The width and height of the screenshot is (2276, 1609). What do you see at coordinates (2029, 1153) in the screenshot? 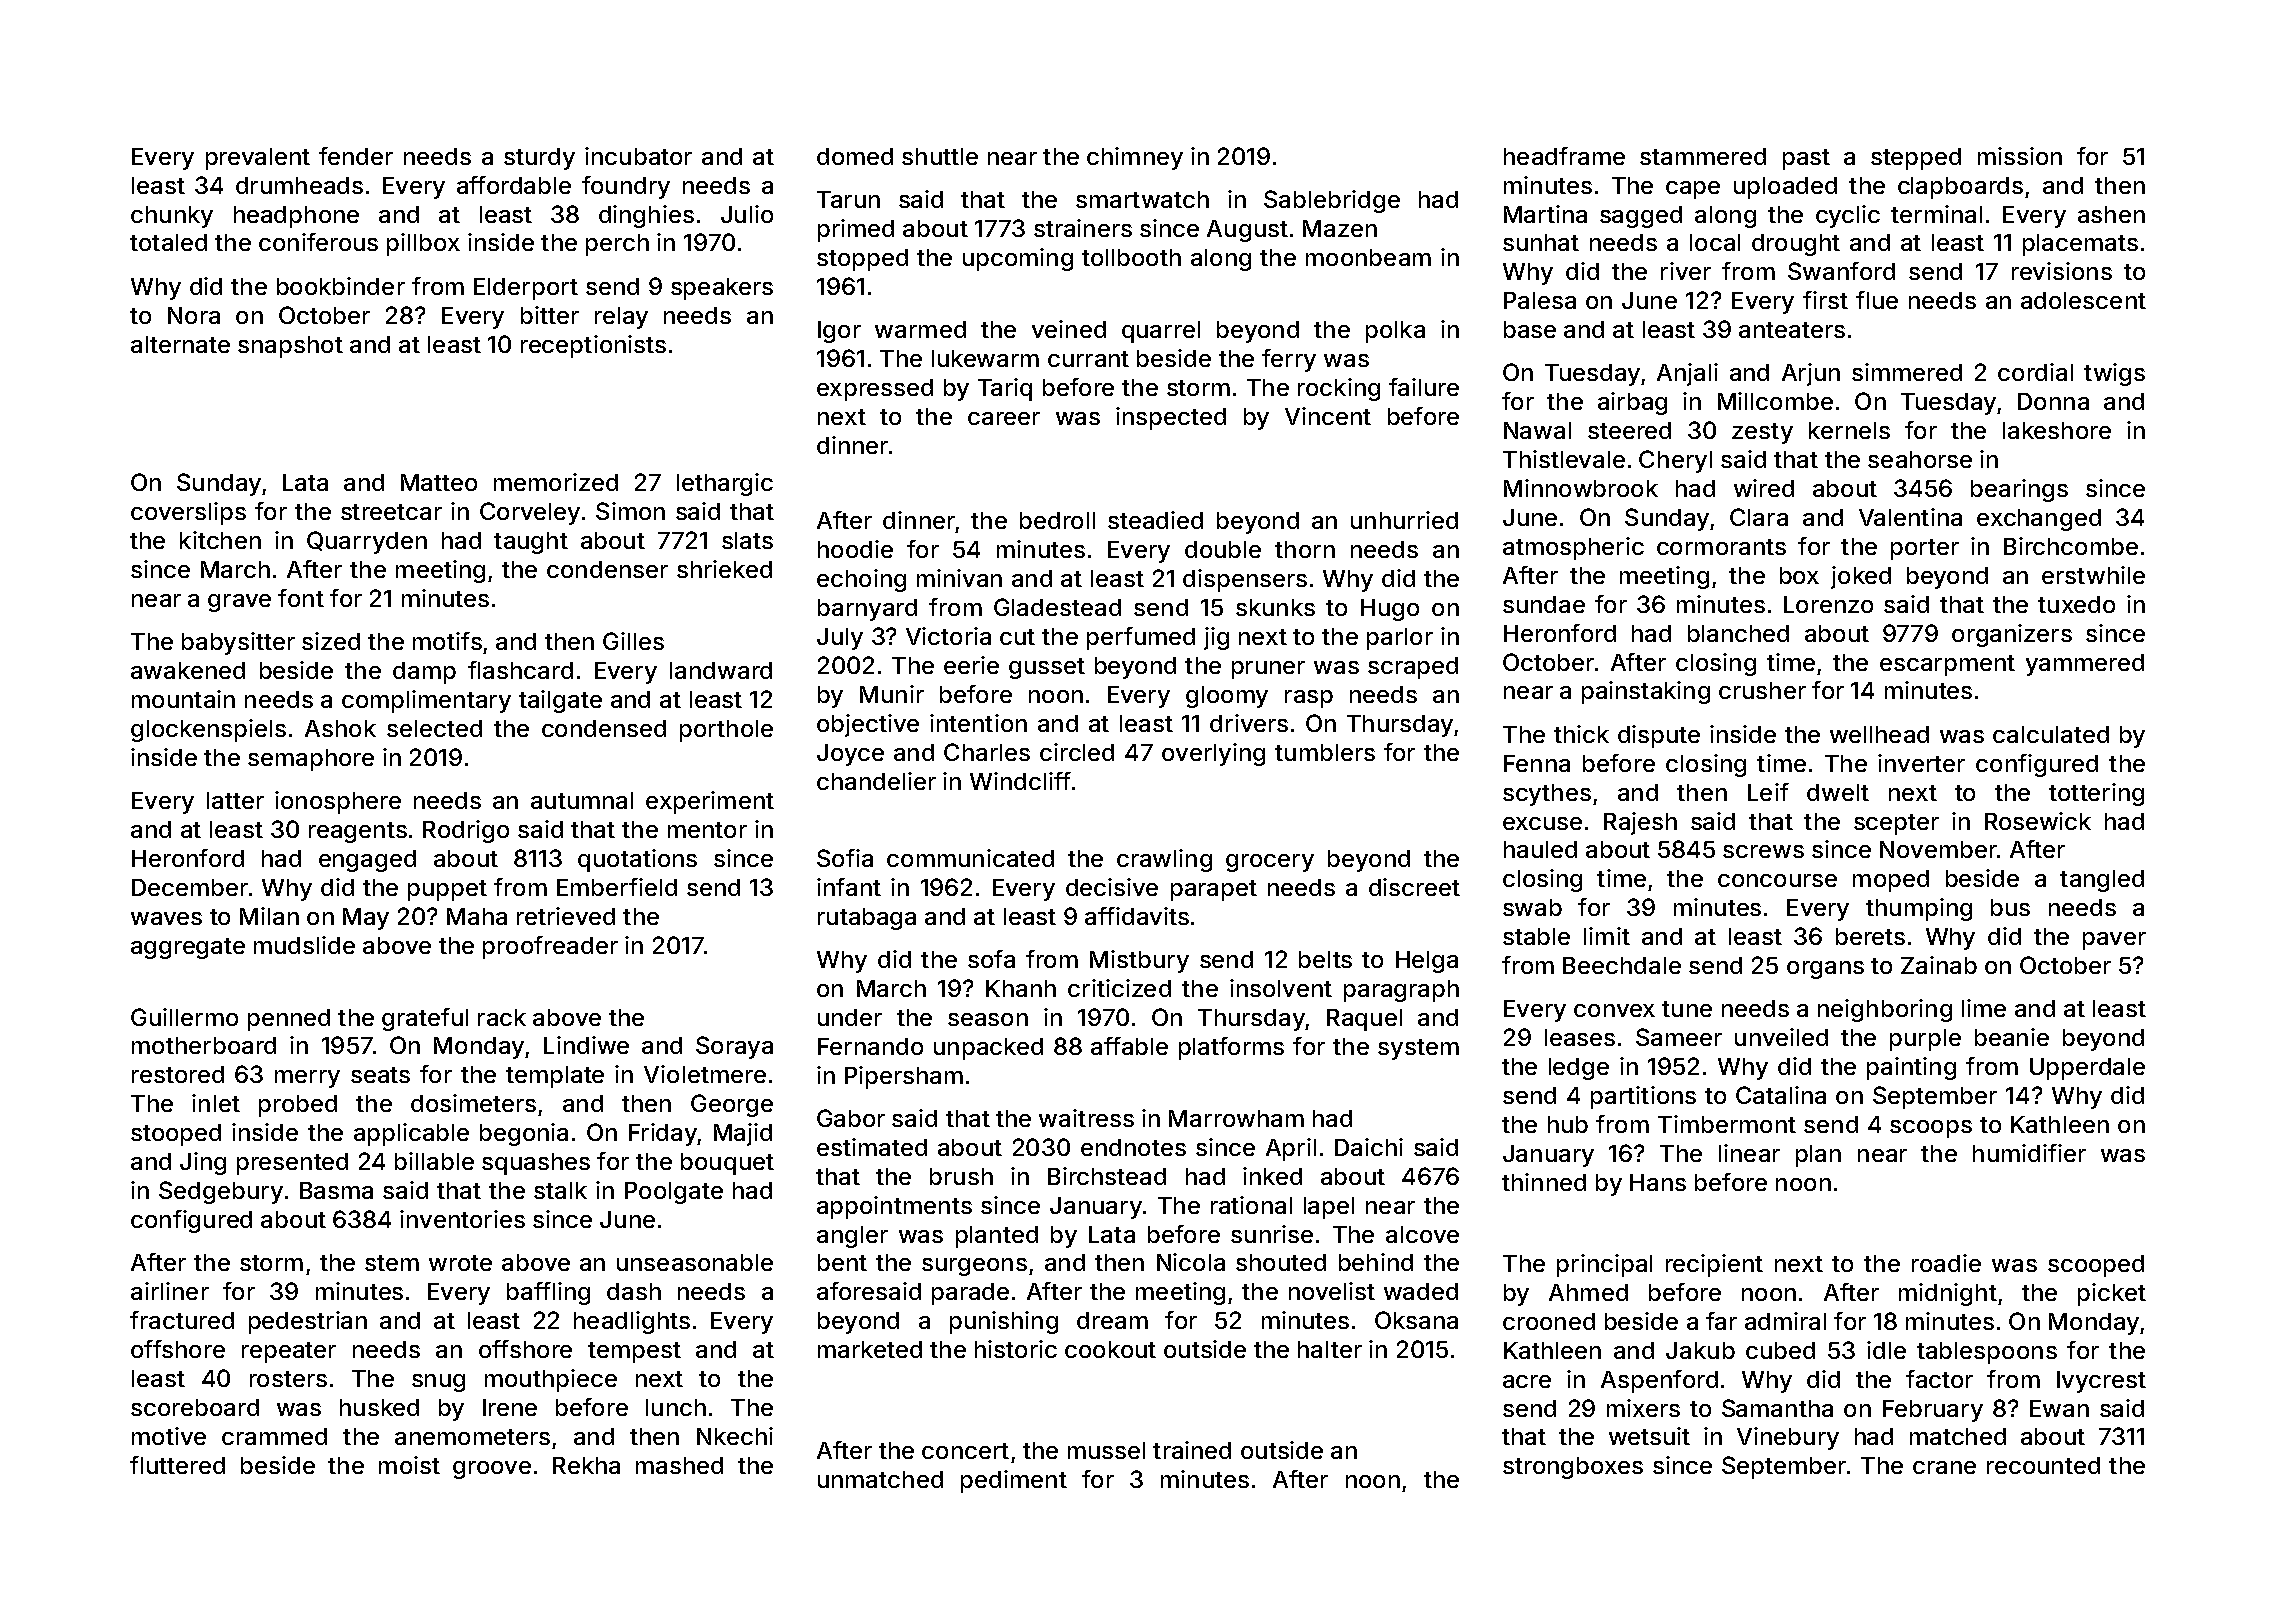
I see `humidifier` at bounding box center [2029, 1153].
